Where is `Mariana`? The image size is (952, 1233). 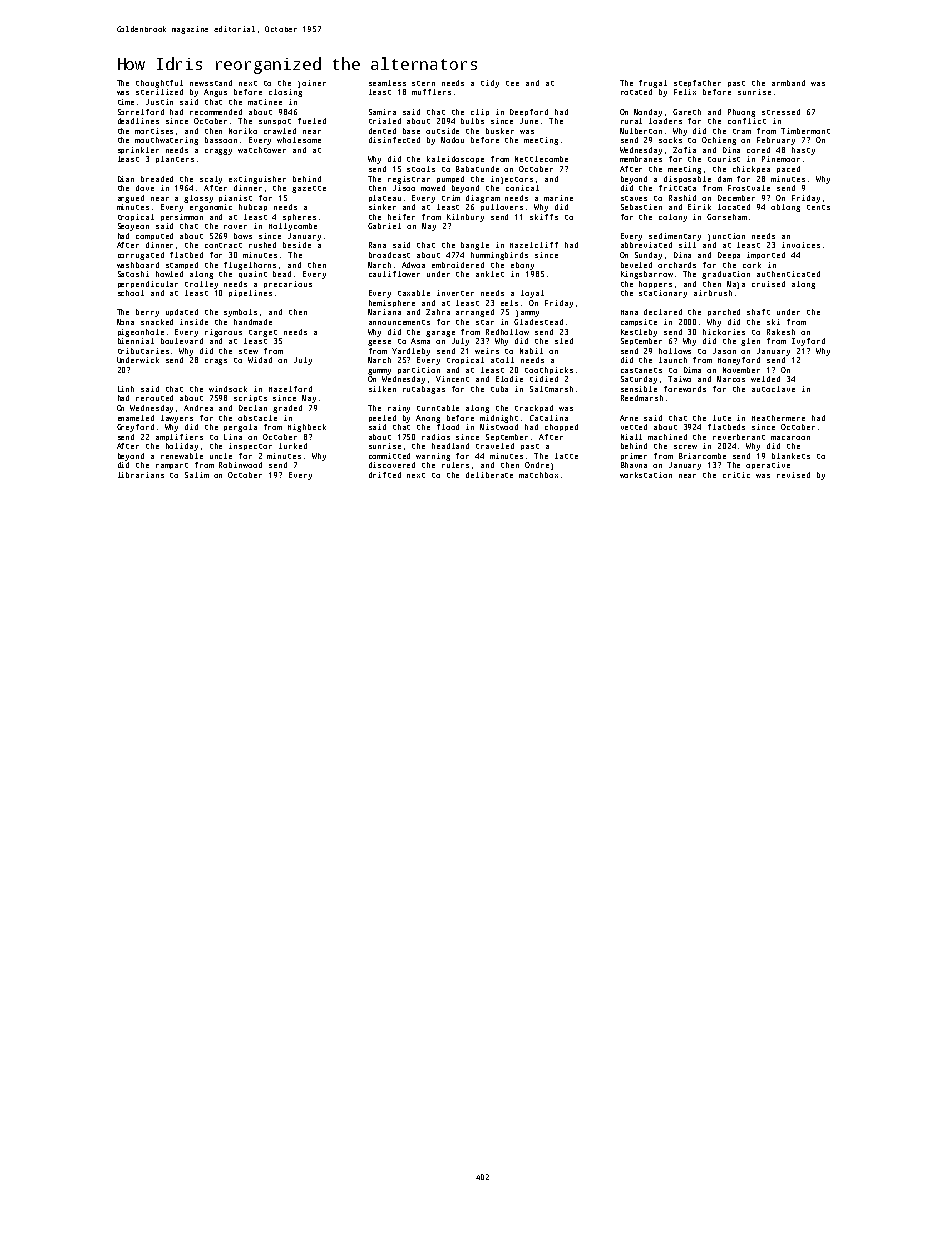 Mariana is located at coordinates (384, 312).
